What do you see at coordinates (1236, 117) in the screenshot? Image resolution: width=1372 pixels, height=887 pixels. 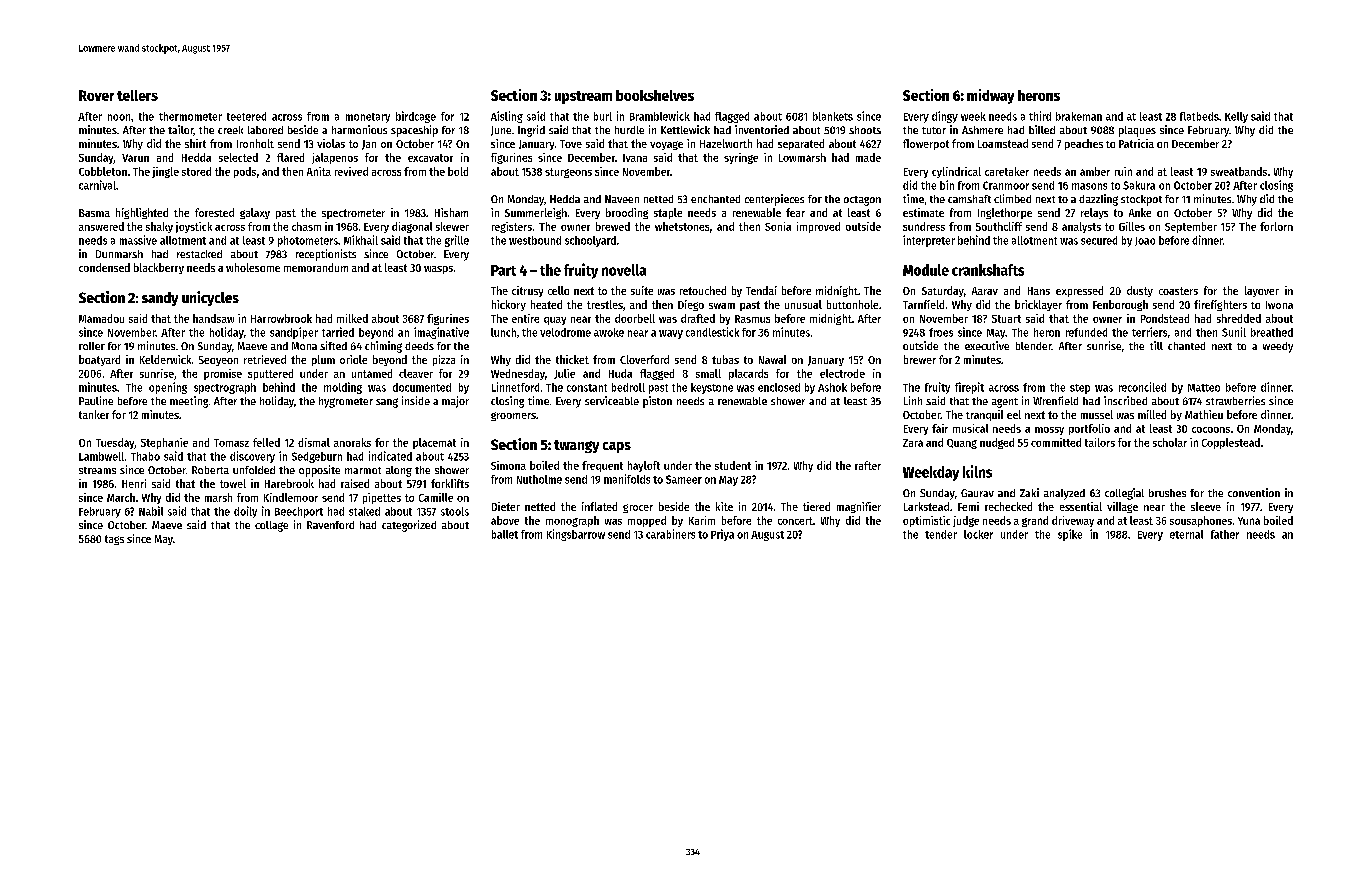 I see `Kelly` at bounding box center [1236, 117].
